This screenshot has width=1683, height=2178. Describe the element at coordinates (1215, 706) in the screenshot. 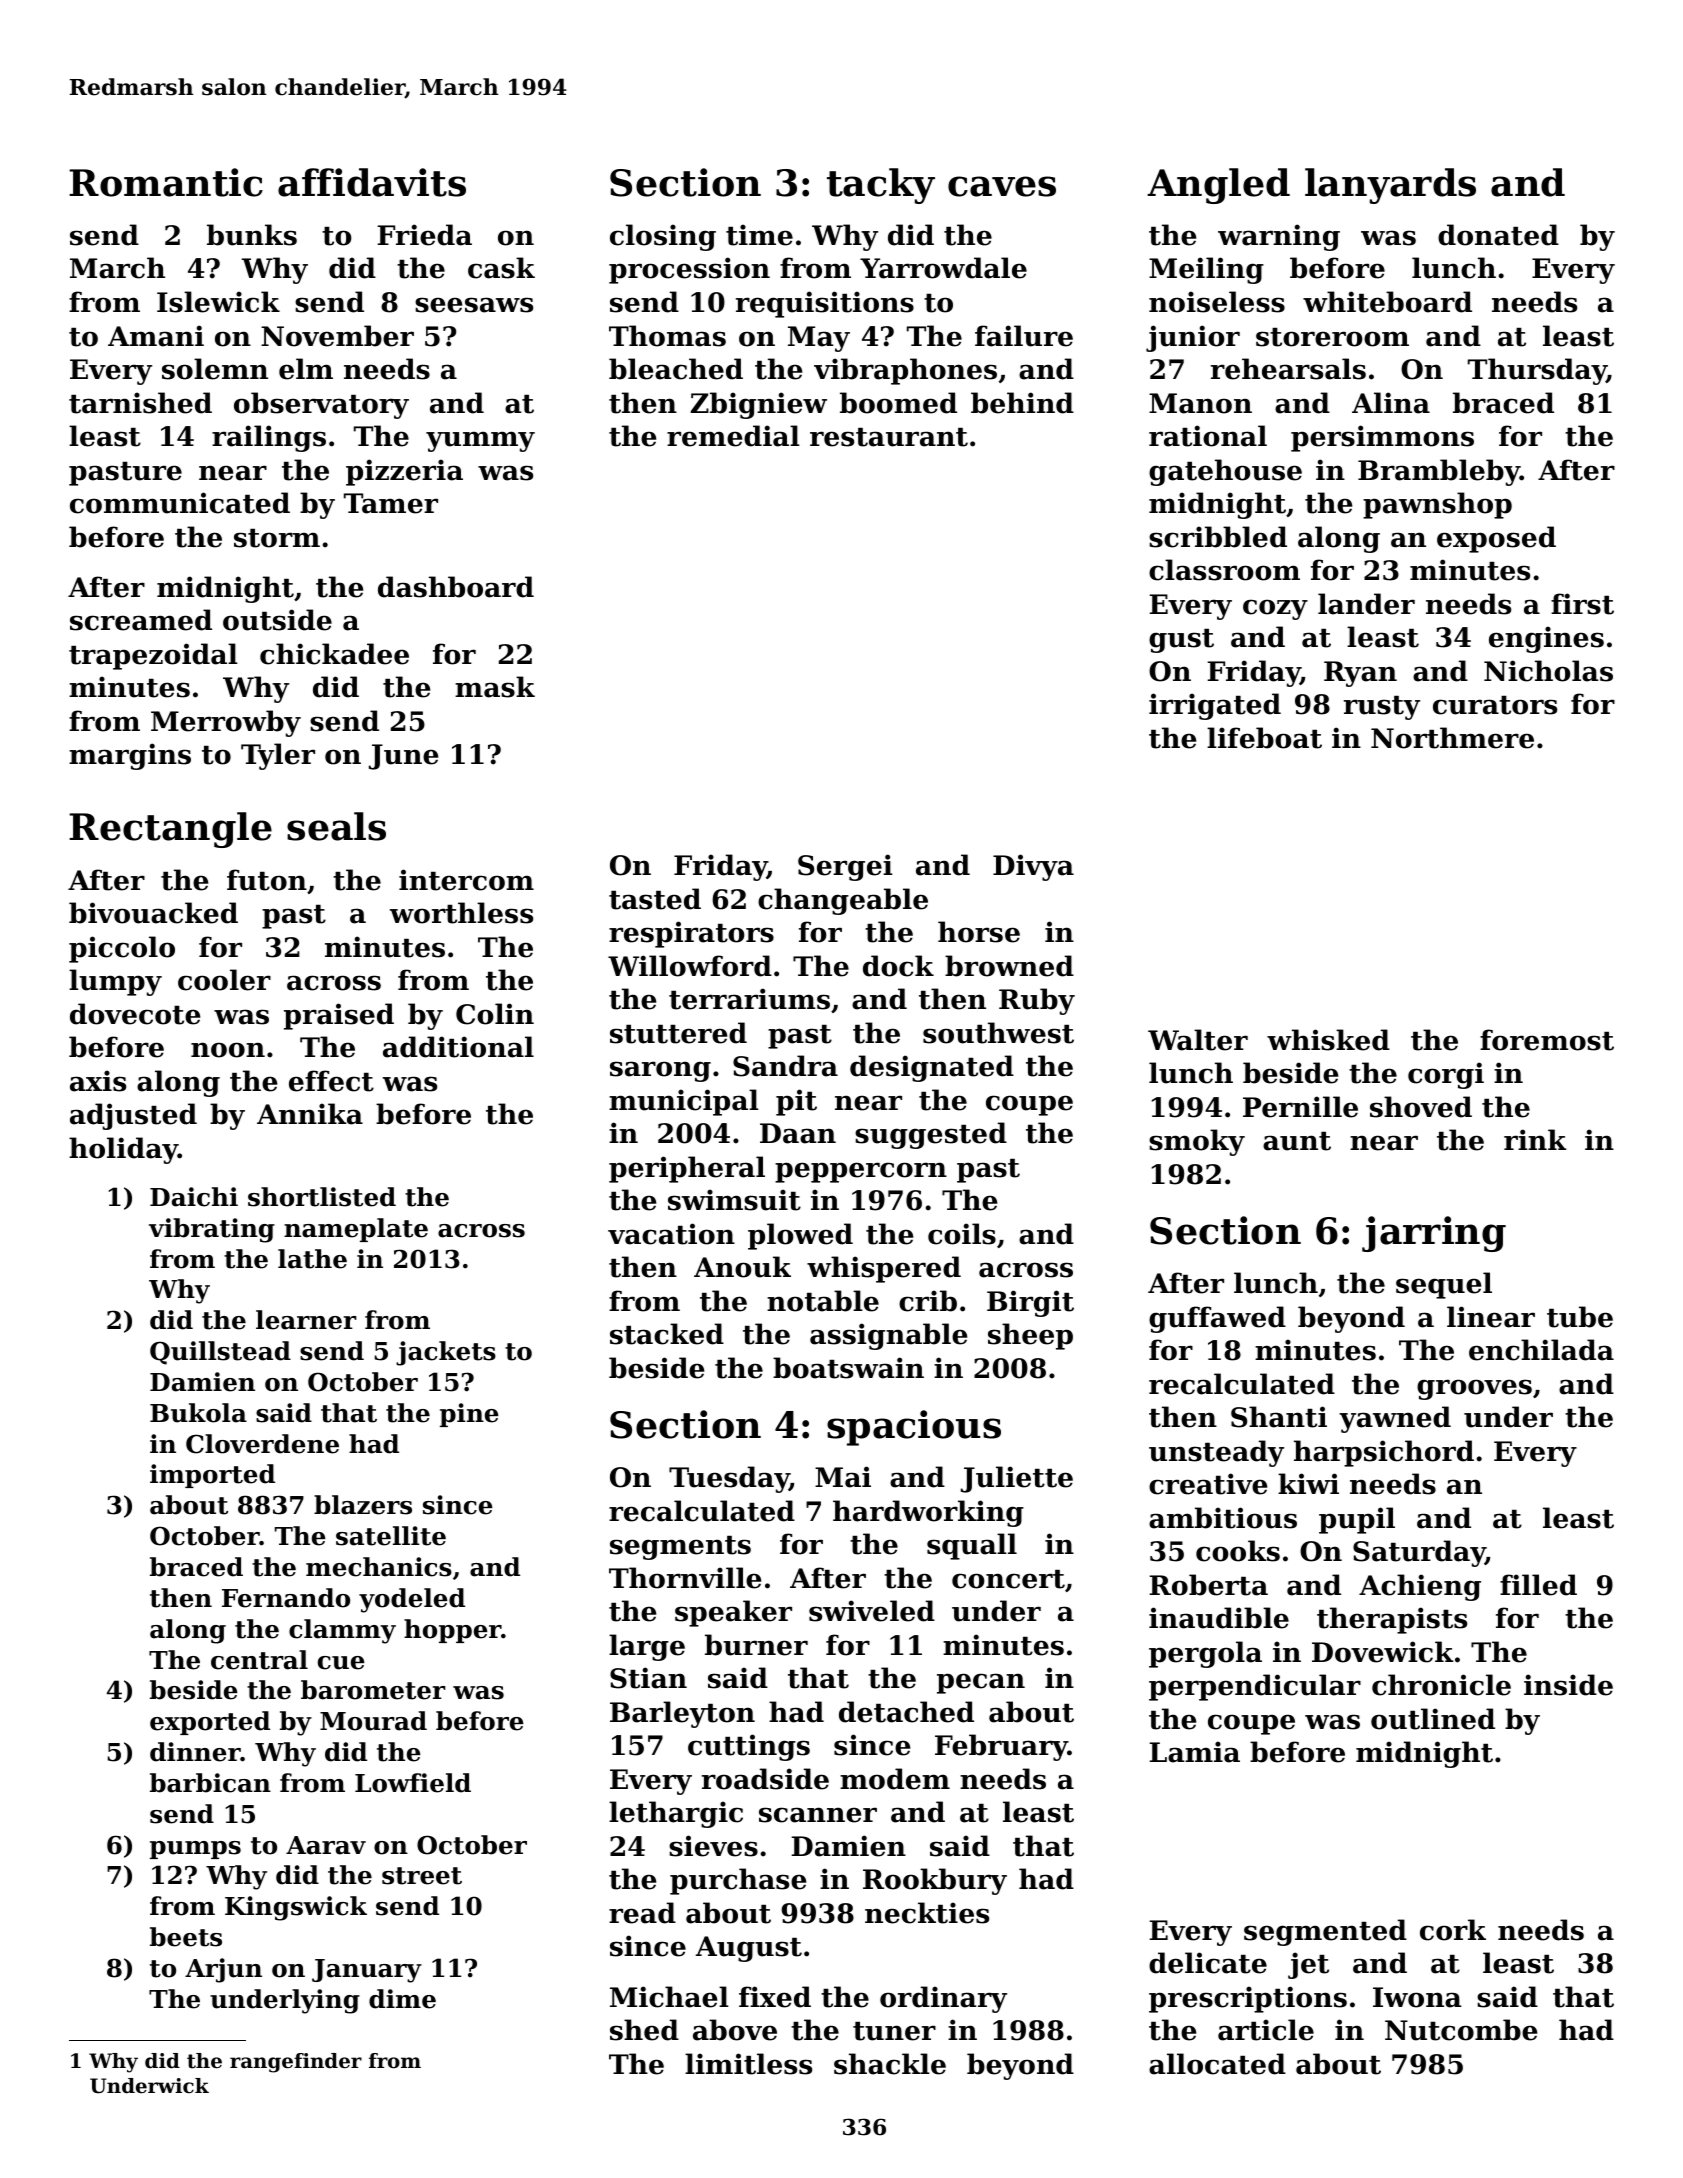

I see `irrigated` at that location.
